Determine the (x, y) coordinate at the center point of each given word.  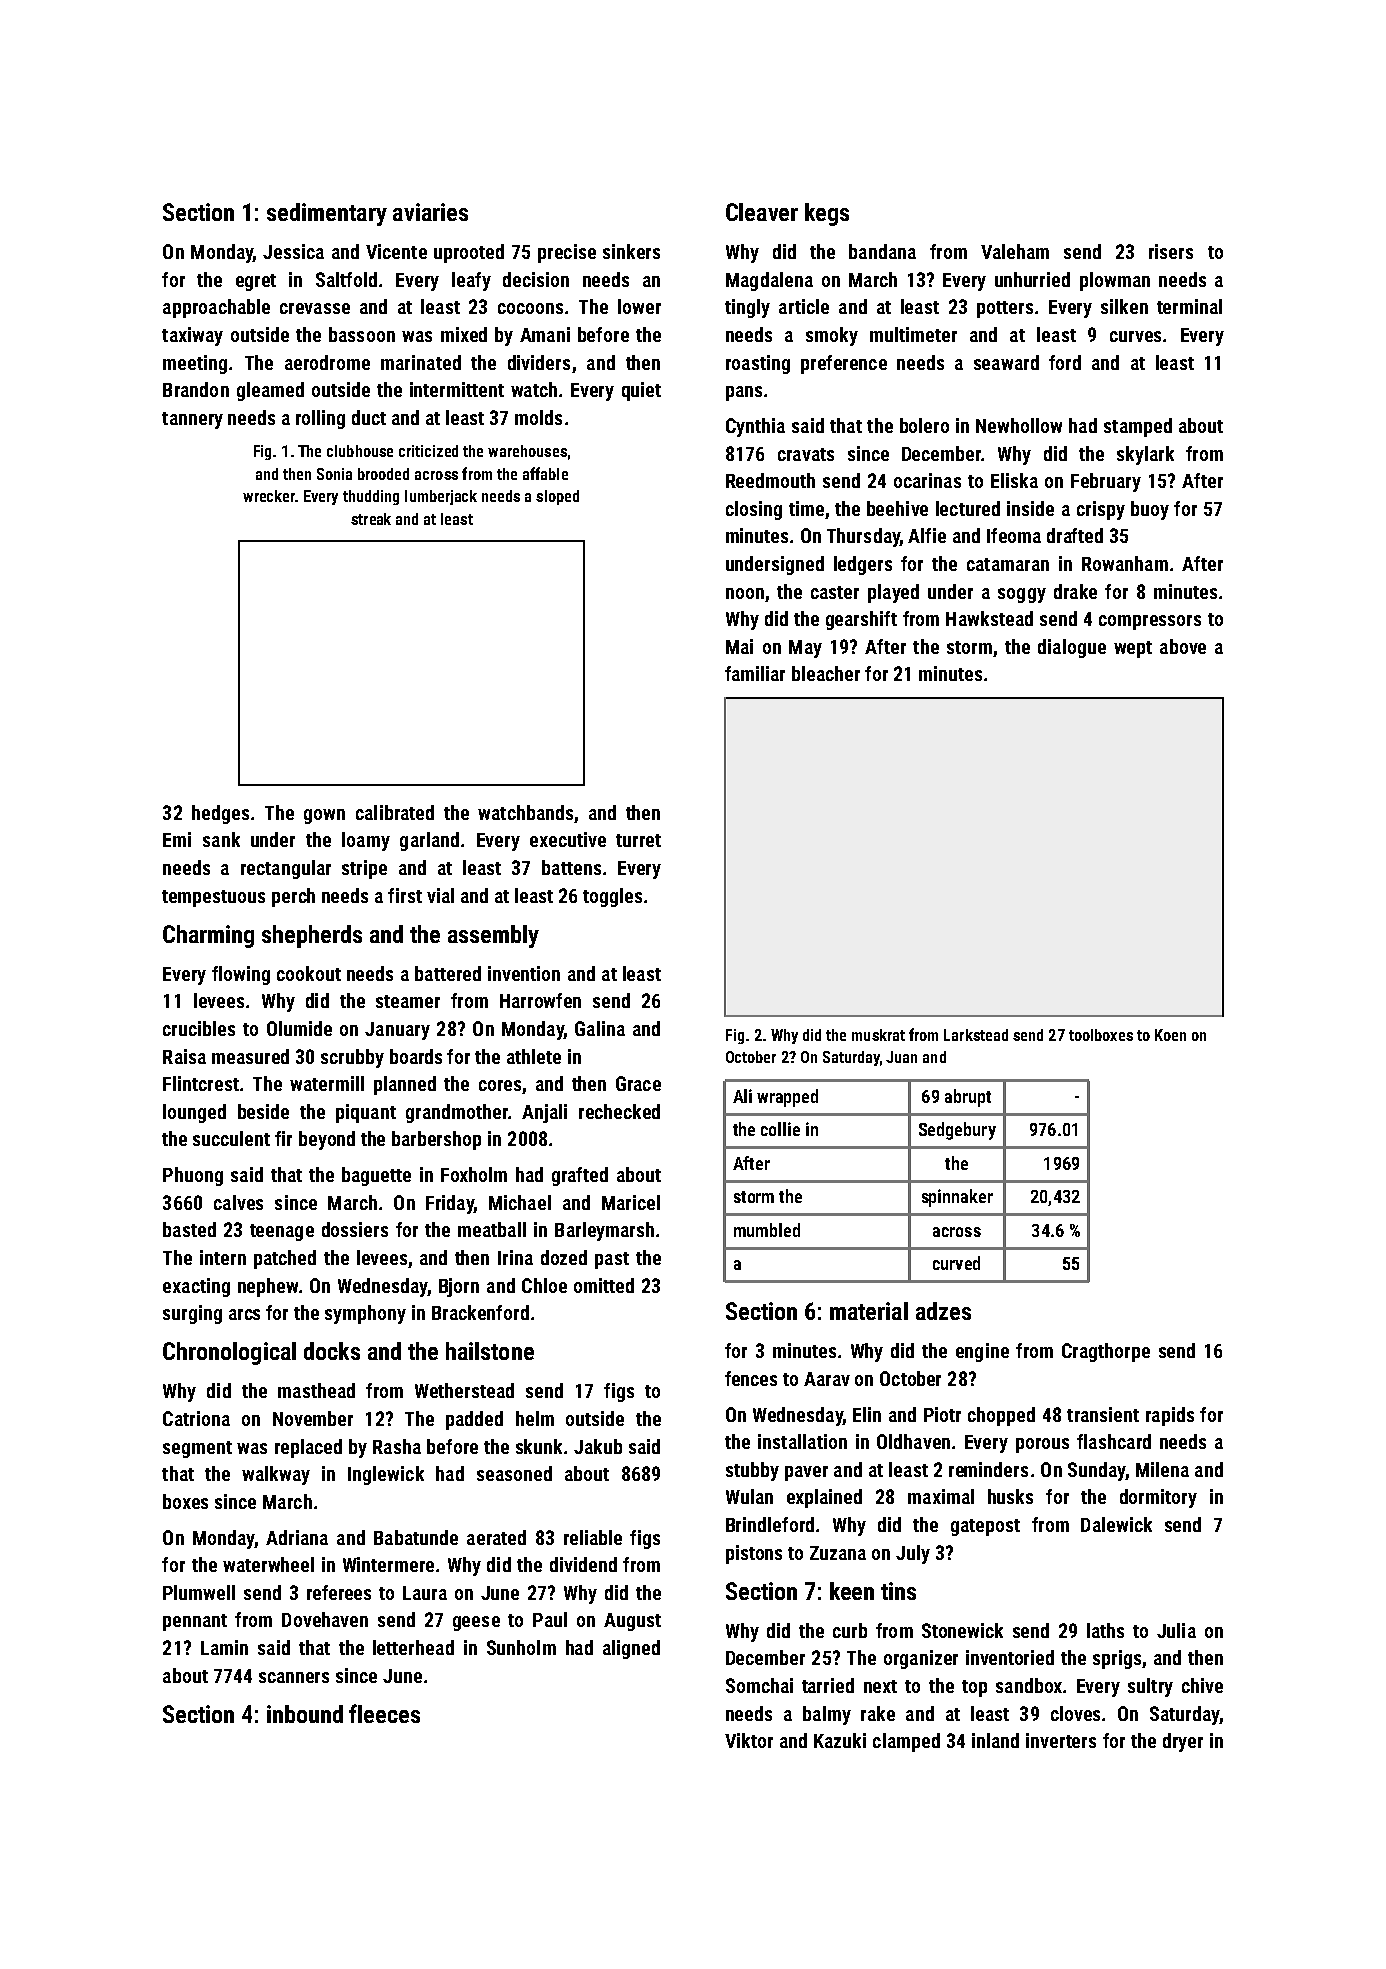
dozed (564, 1257)
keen (852, 1591)
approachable (216, 308)
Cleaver (762, 212)
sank (221, 839)
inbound (305, 1714)
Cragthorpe (1106, 1352)
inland (995, 1740)
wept (1133, 649)
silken (1124, 306)
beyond (327, 1140)
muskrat (878, 1035)
